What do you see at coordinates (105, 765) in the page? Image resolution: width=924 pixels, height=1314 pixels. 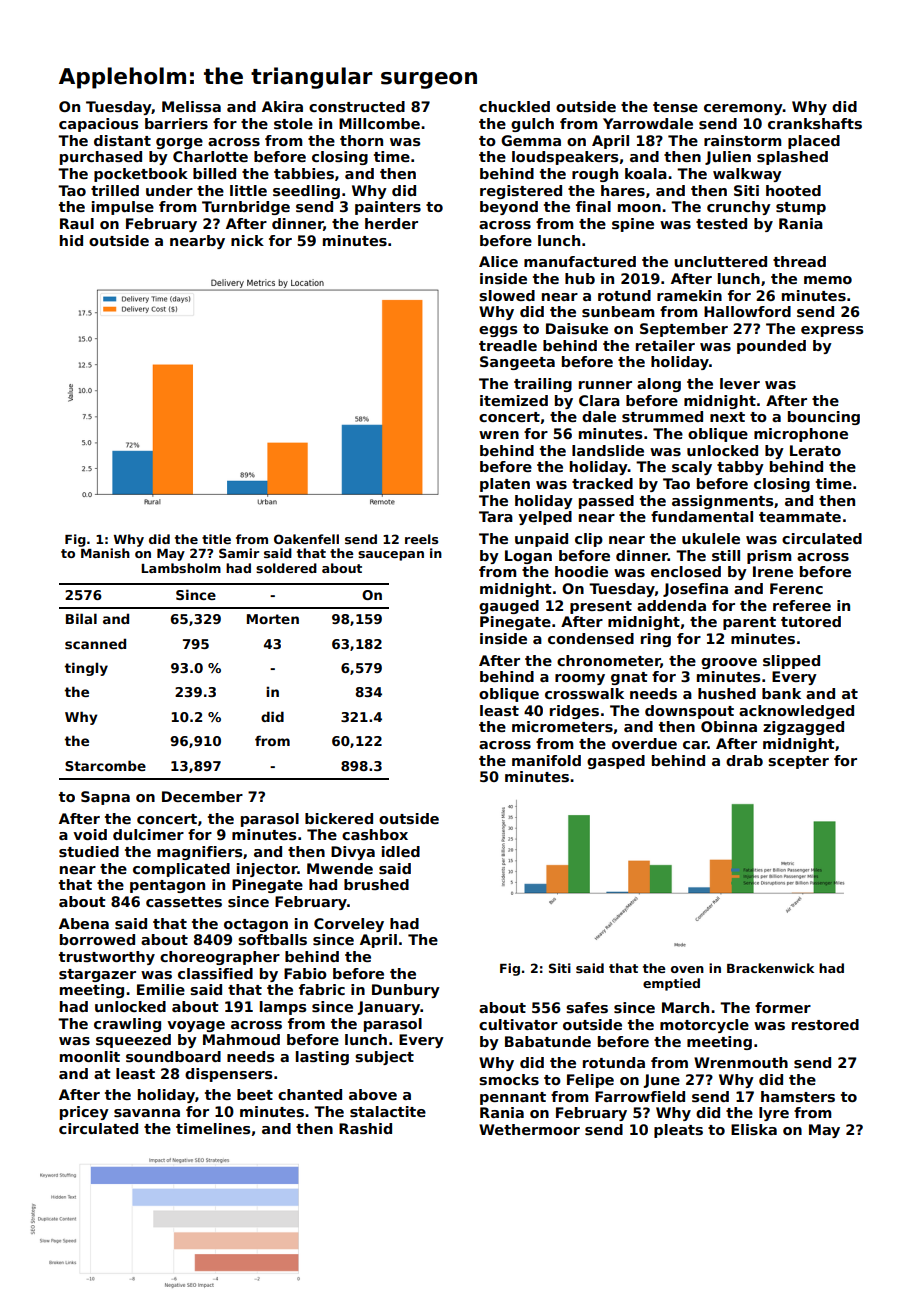 I see `Starcombe` at bounding box center [105, 765].
